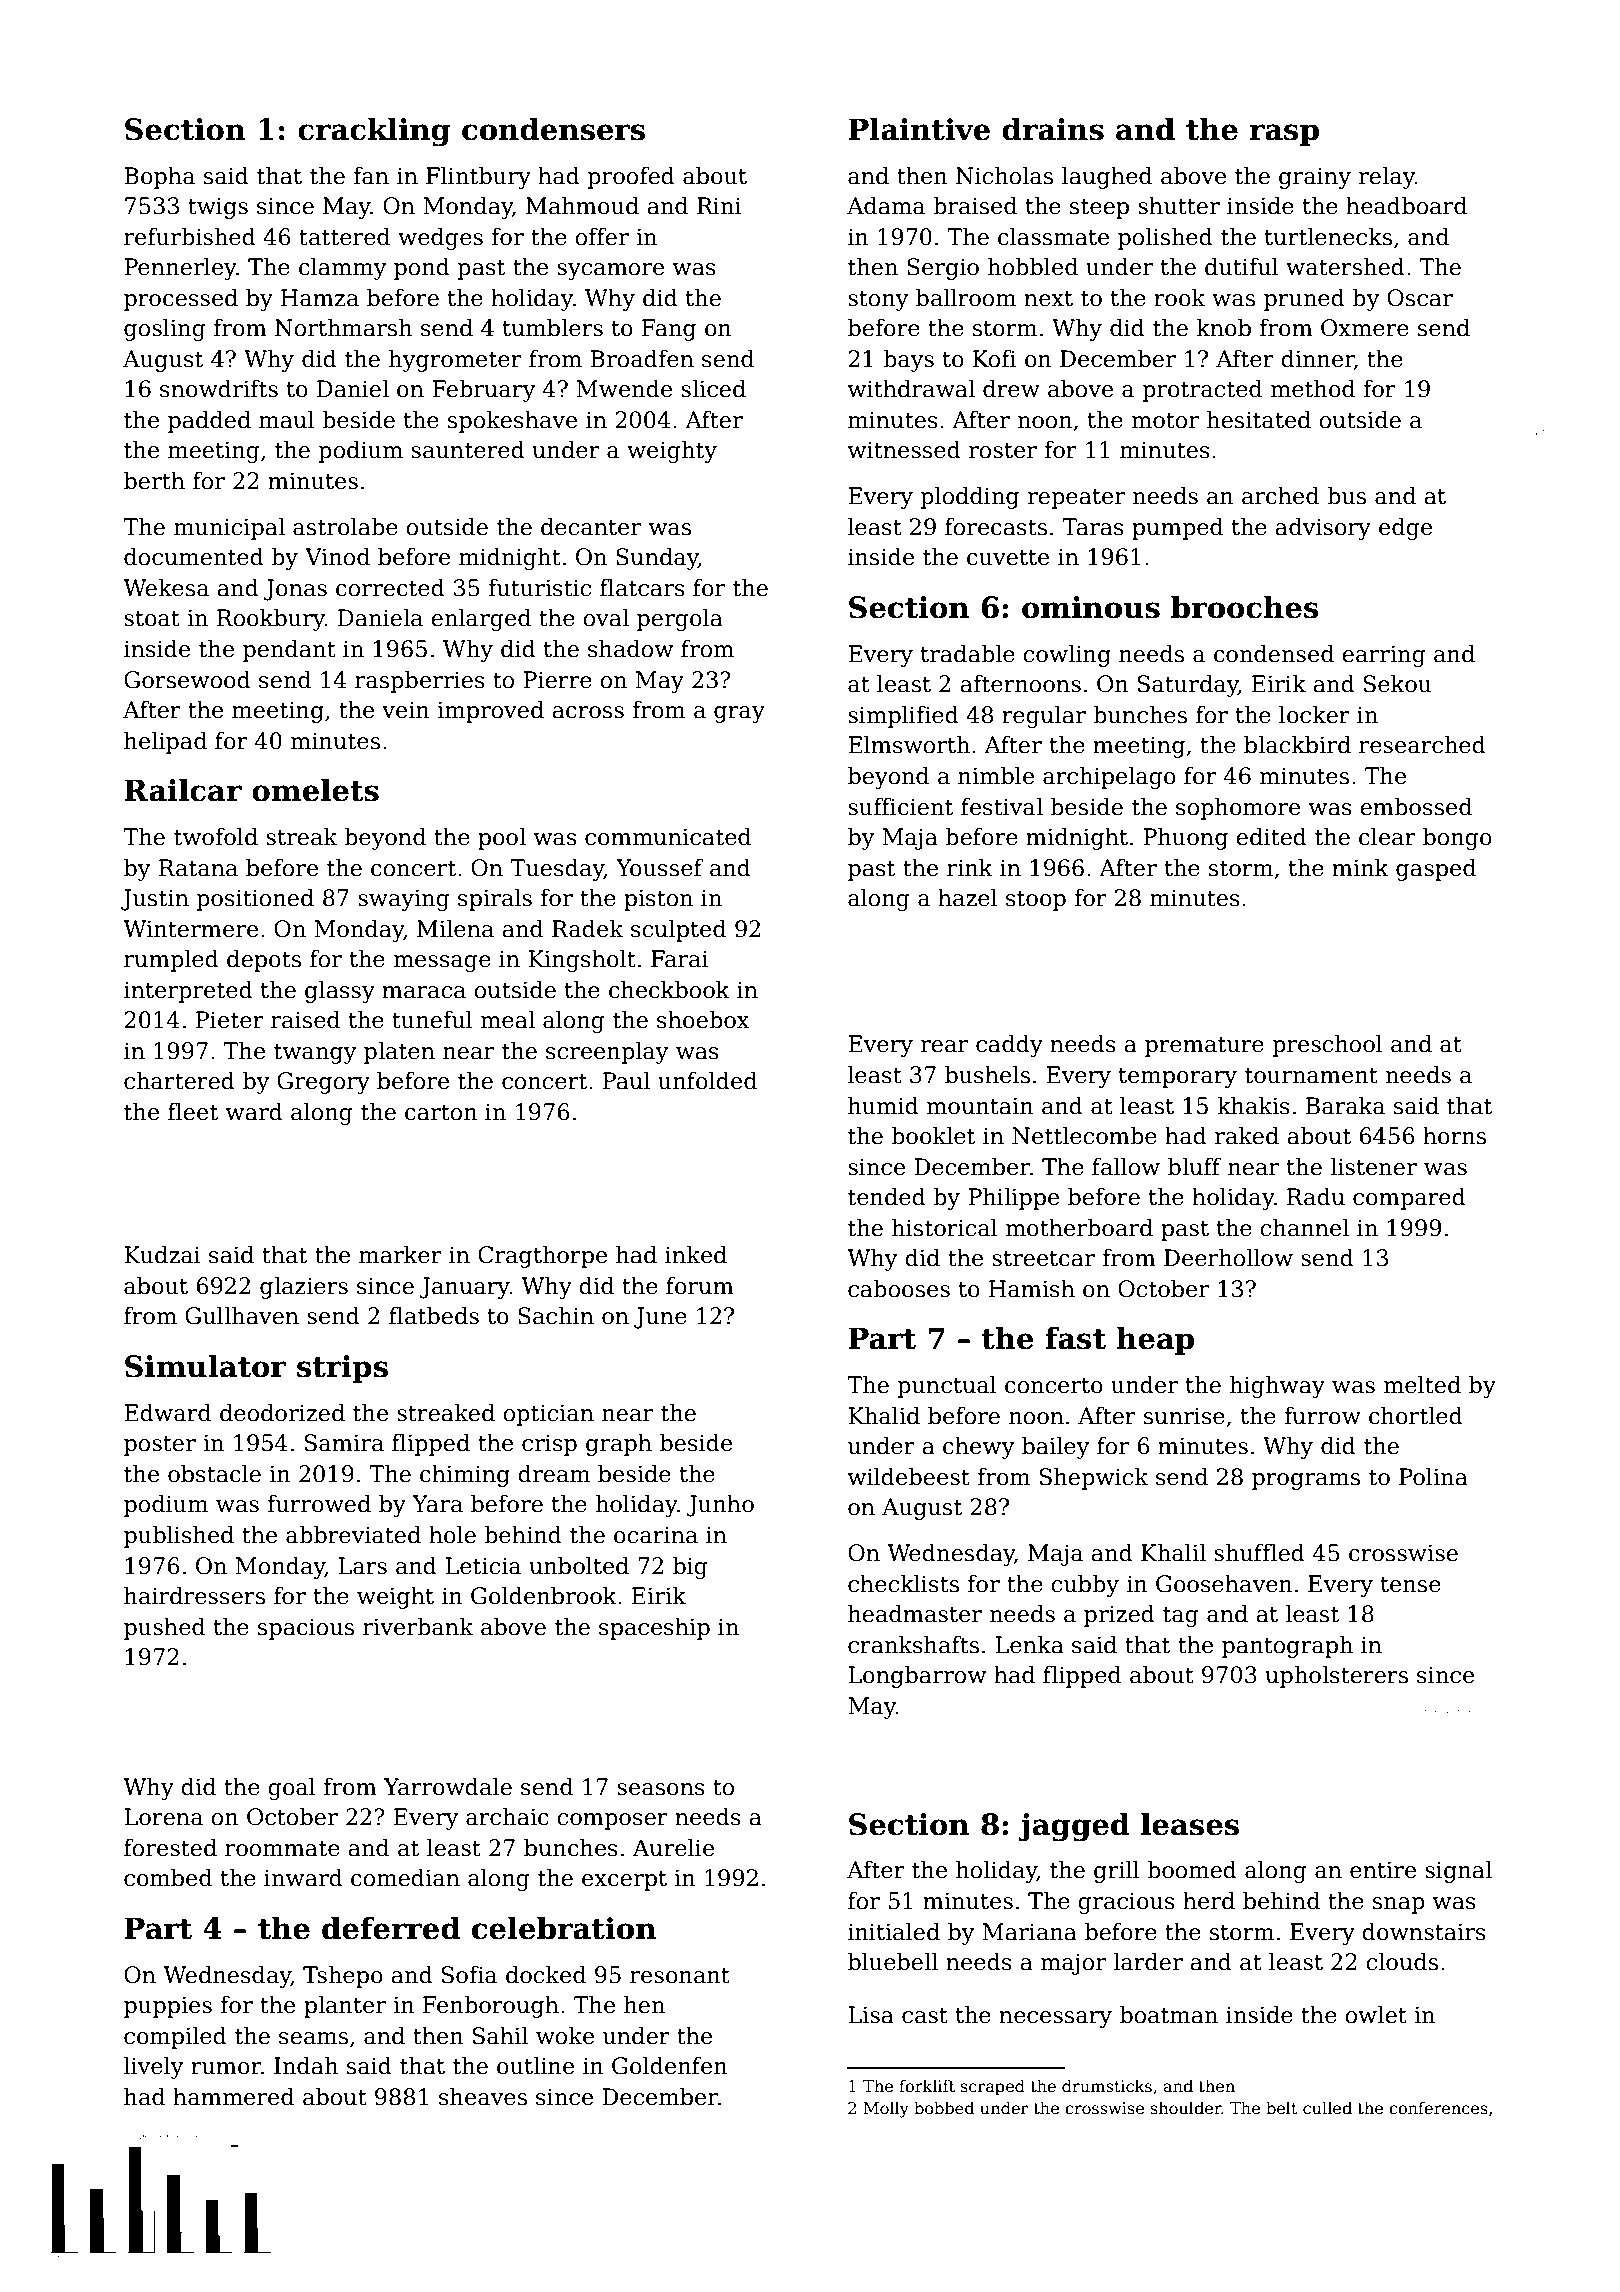 The height and width of the page is (2292, 1620). Describe the element at coordinates (159, 178) in the page. I see `Bopha` at that location.
